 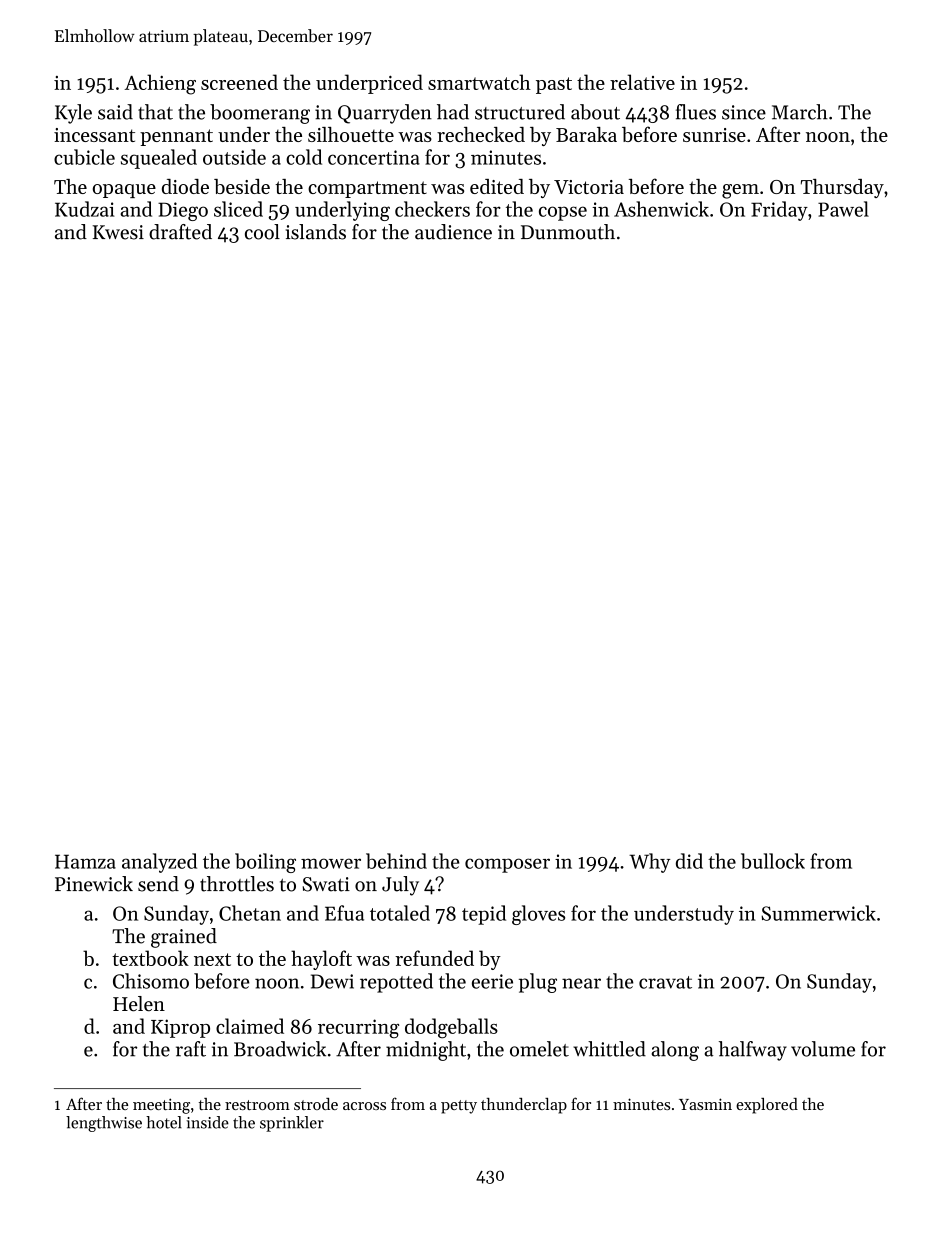 What do you see at coordinates (351, 134) in the document?
I see `silhouette` at bounding box center [351, 134].
